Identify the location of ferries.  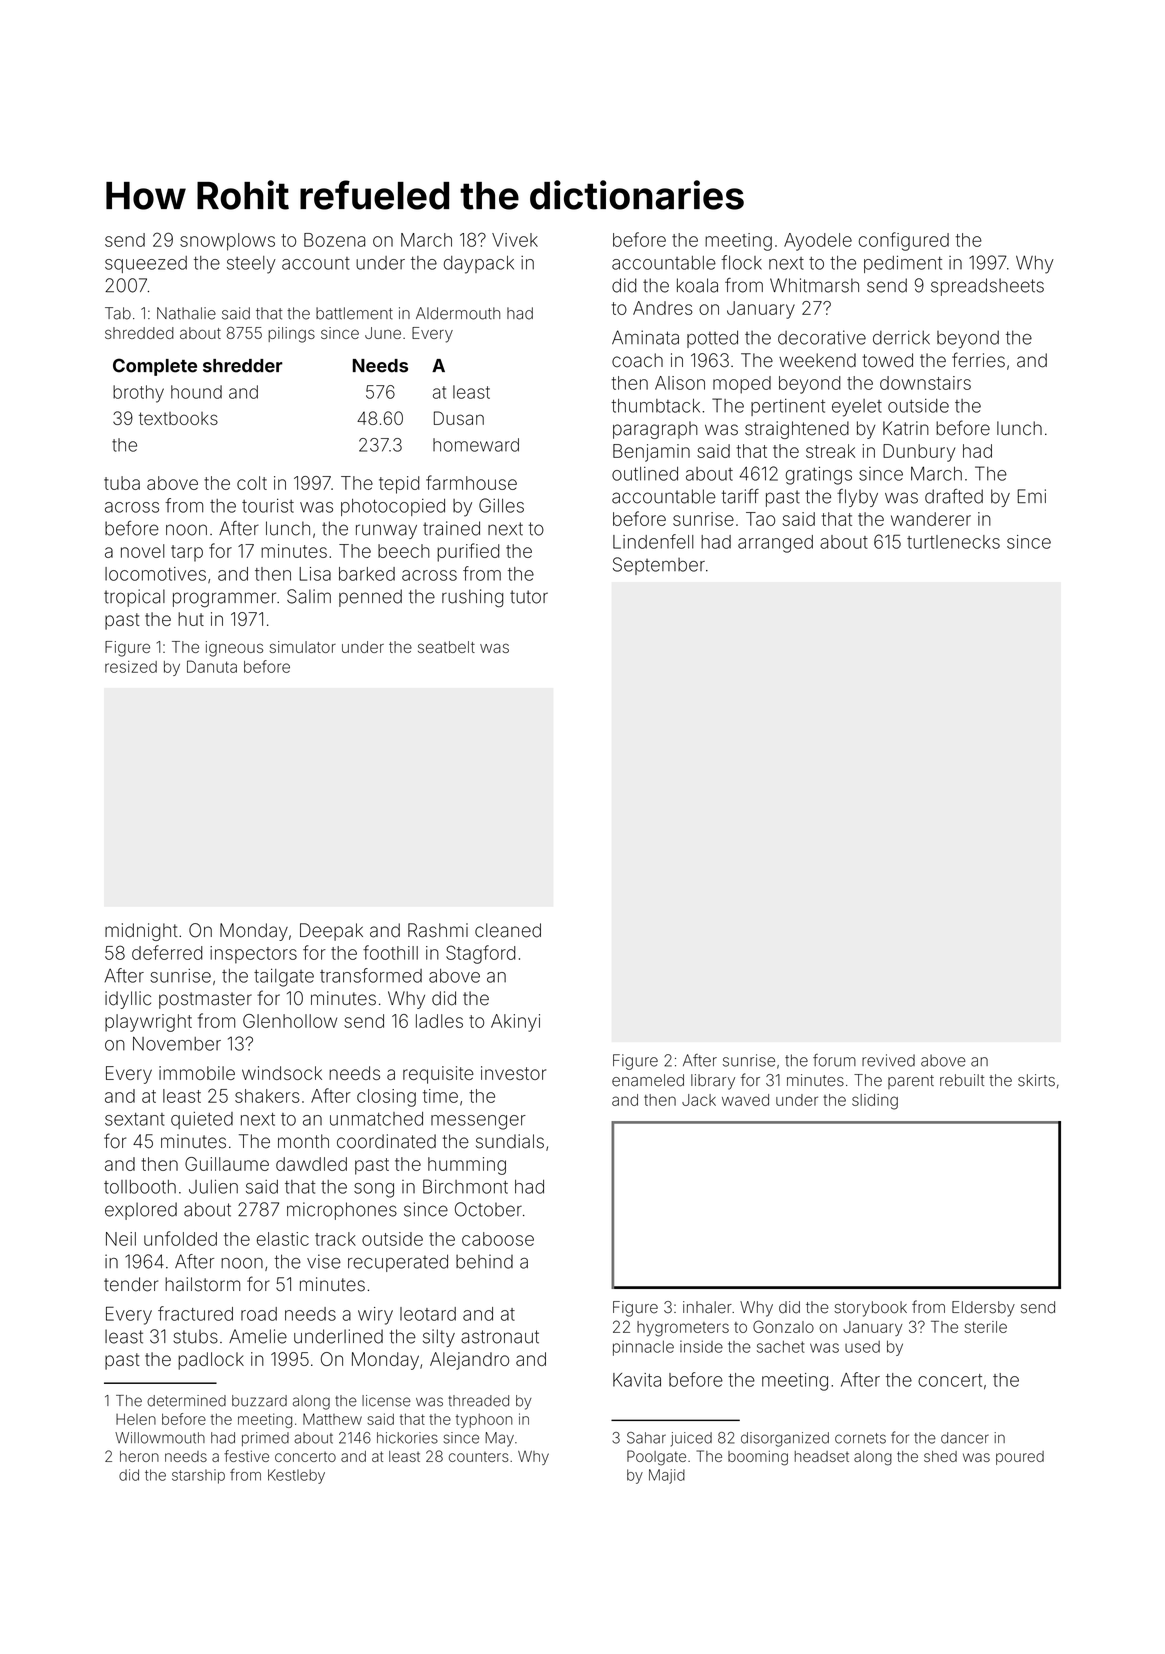
(978, 360).
